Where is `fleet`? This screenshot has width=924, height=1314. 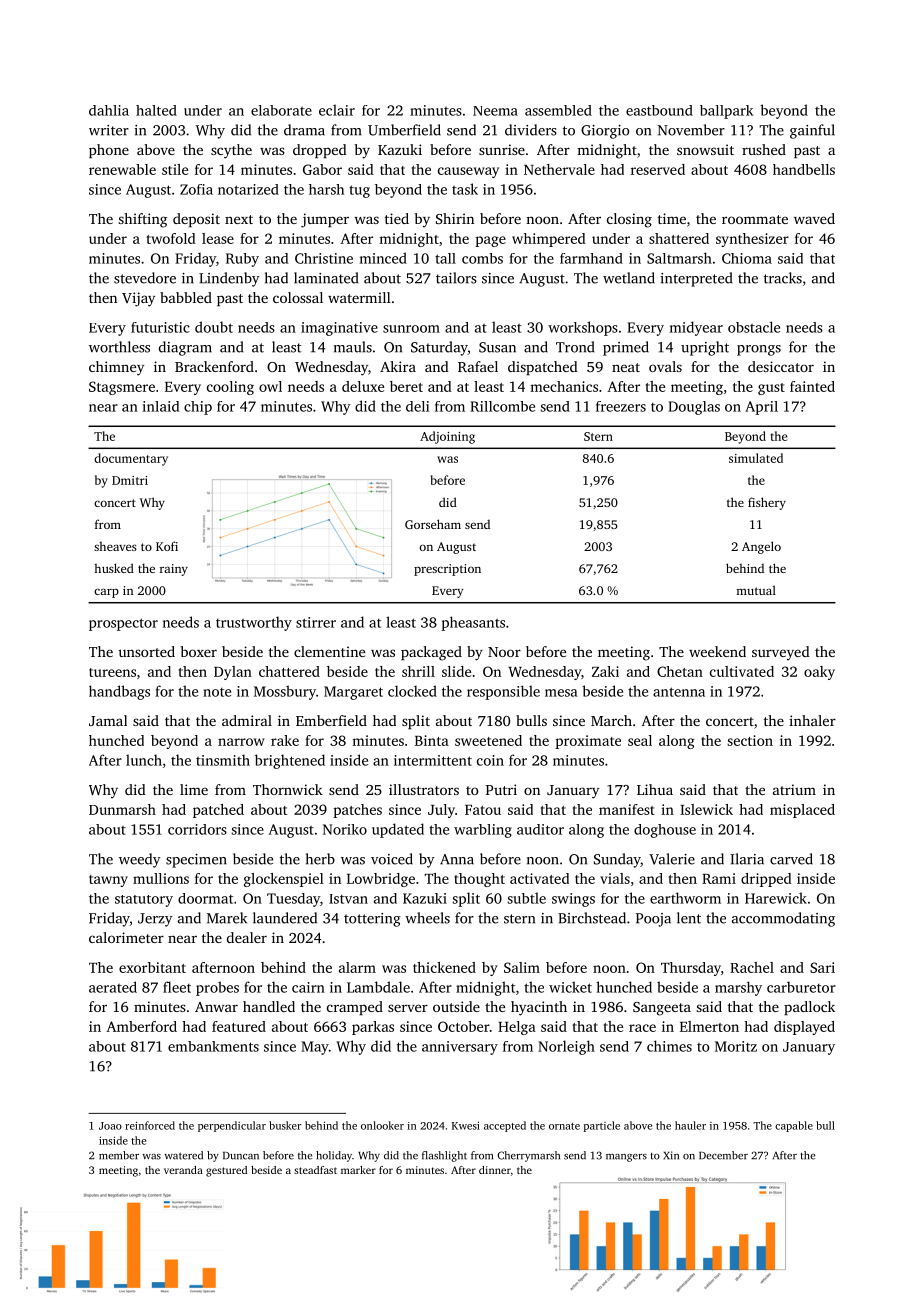
fleet is located at coordinates (177, 987).
